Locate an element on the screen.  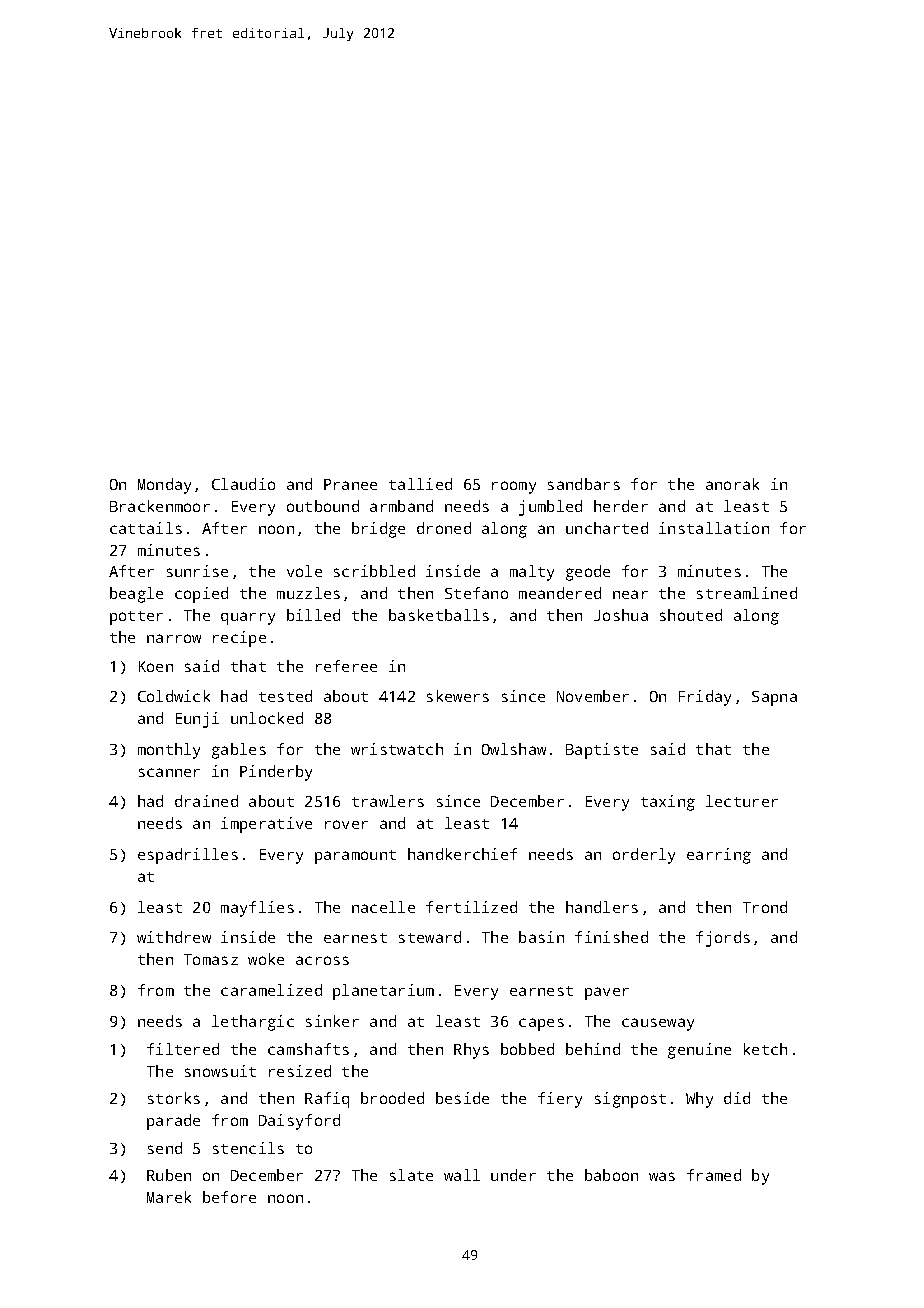
quarry is located at coordinates (248, 618).
